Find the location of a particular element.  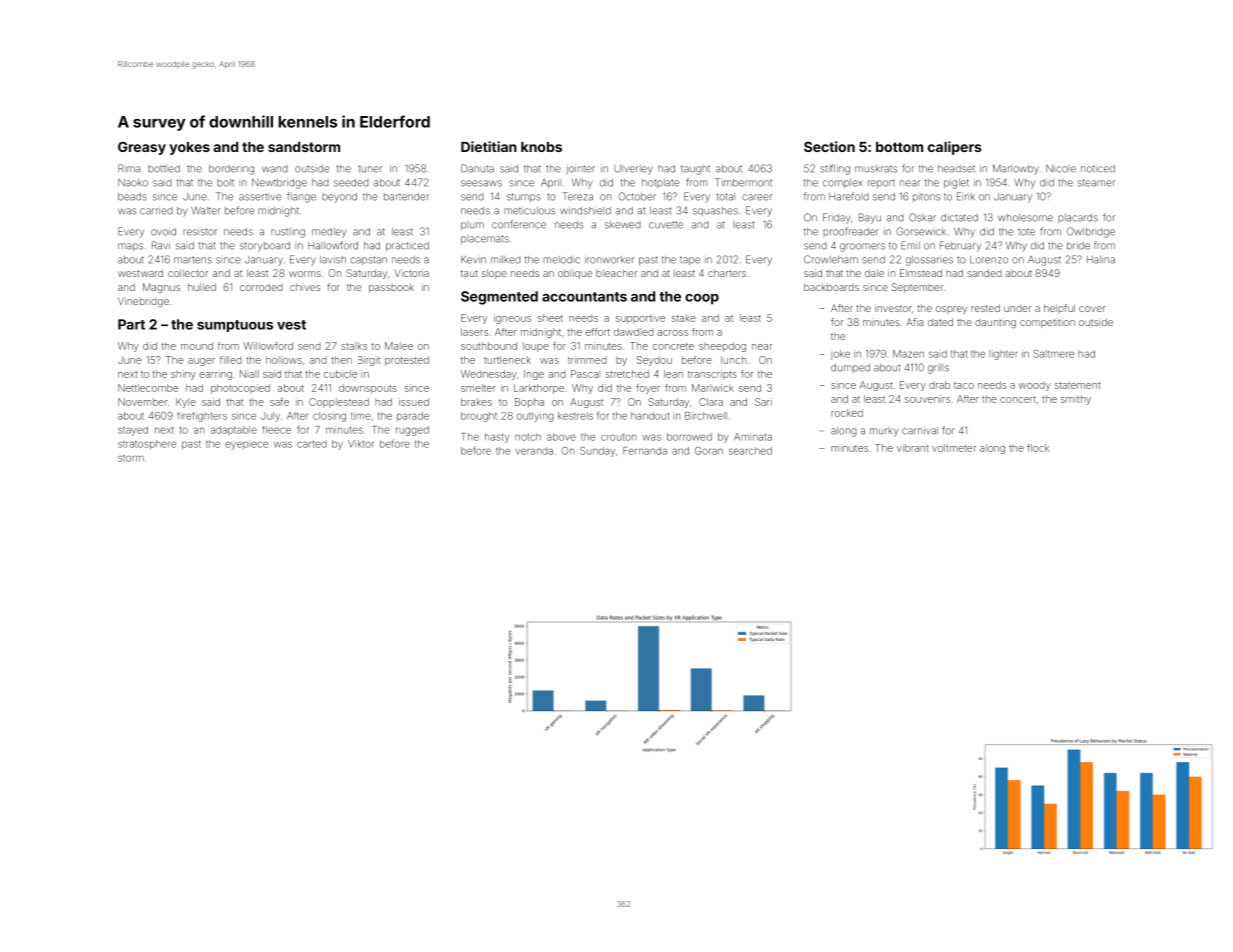

bottom is located at coordinates (899, 147).
